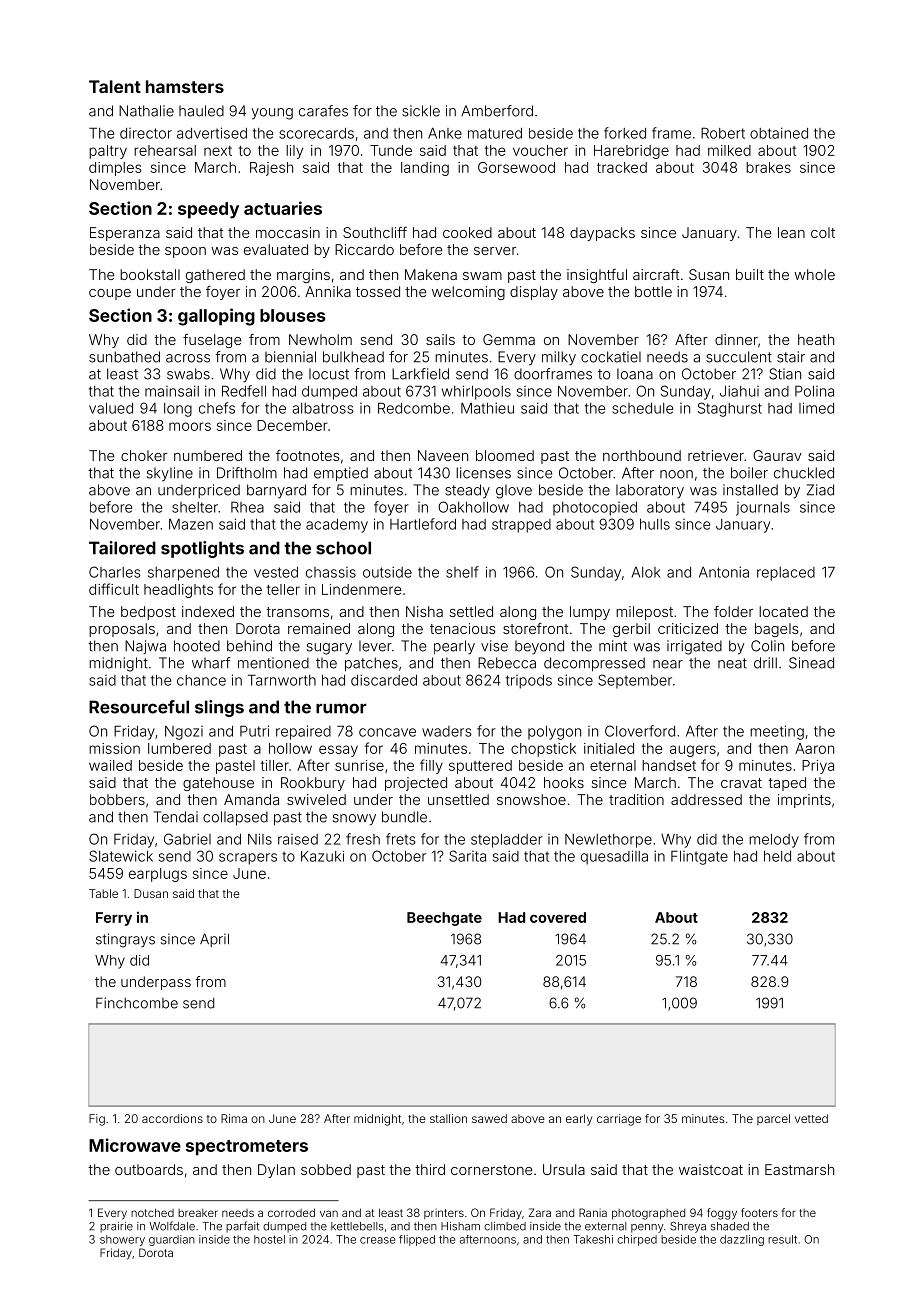  Describe the element at coordinates (111, 408) in the page. I see `valued` at that location.
